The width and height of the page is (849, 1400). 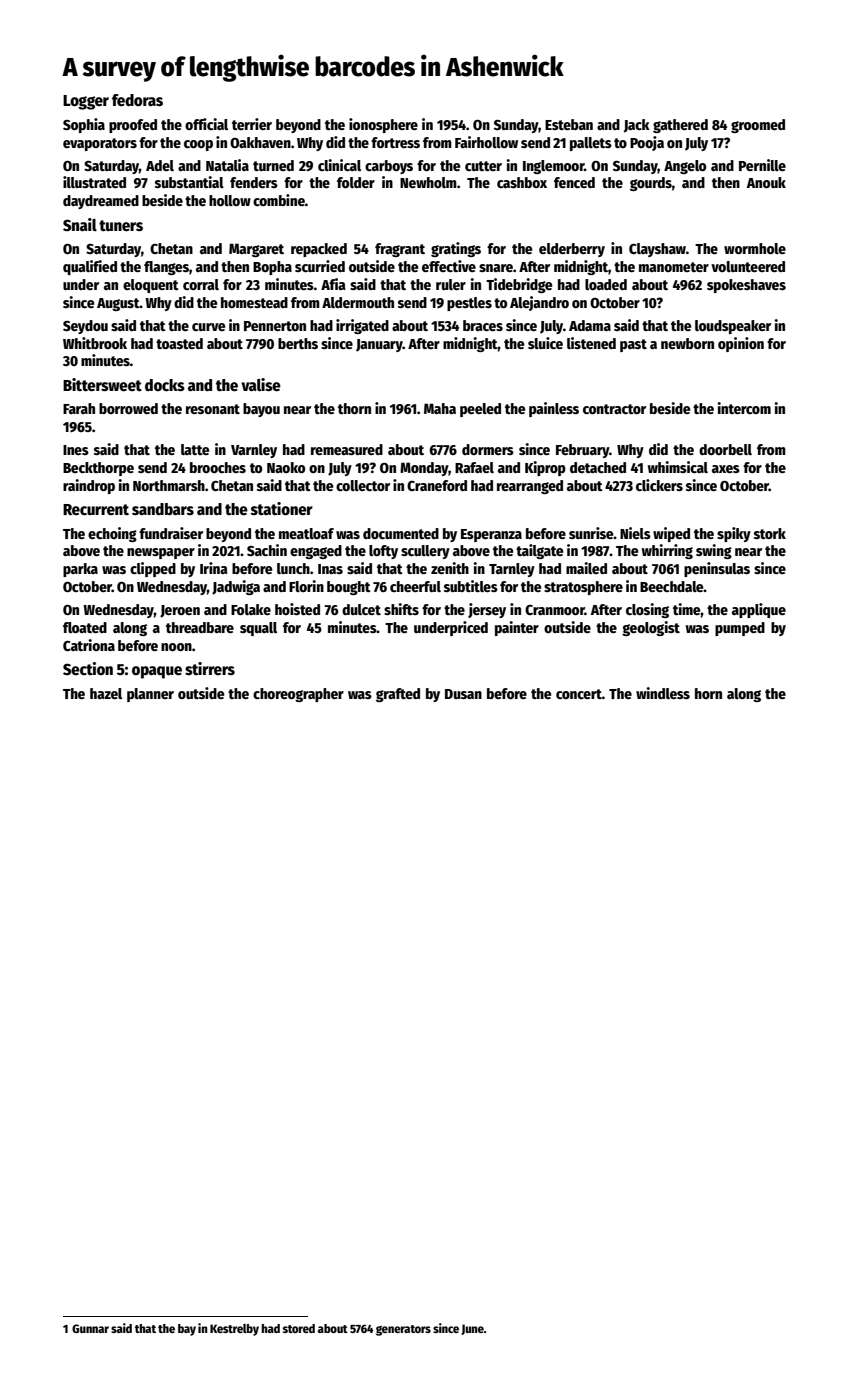 I want to click on spiky, so click(x=734, y=534).
